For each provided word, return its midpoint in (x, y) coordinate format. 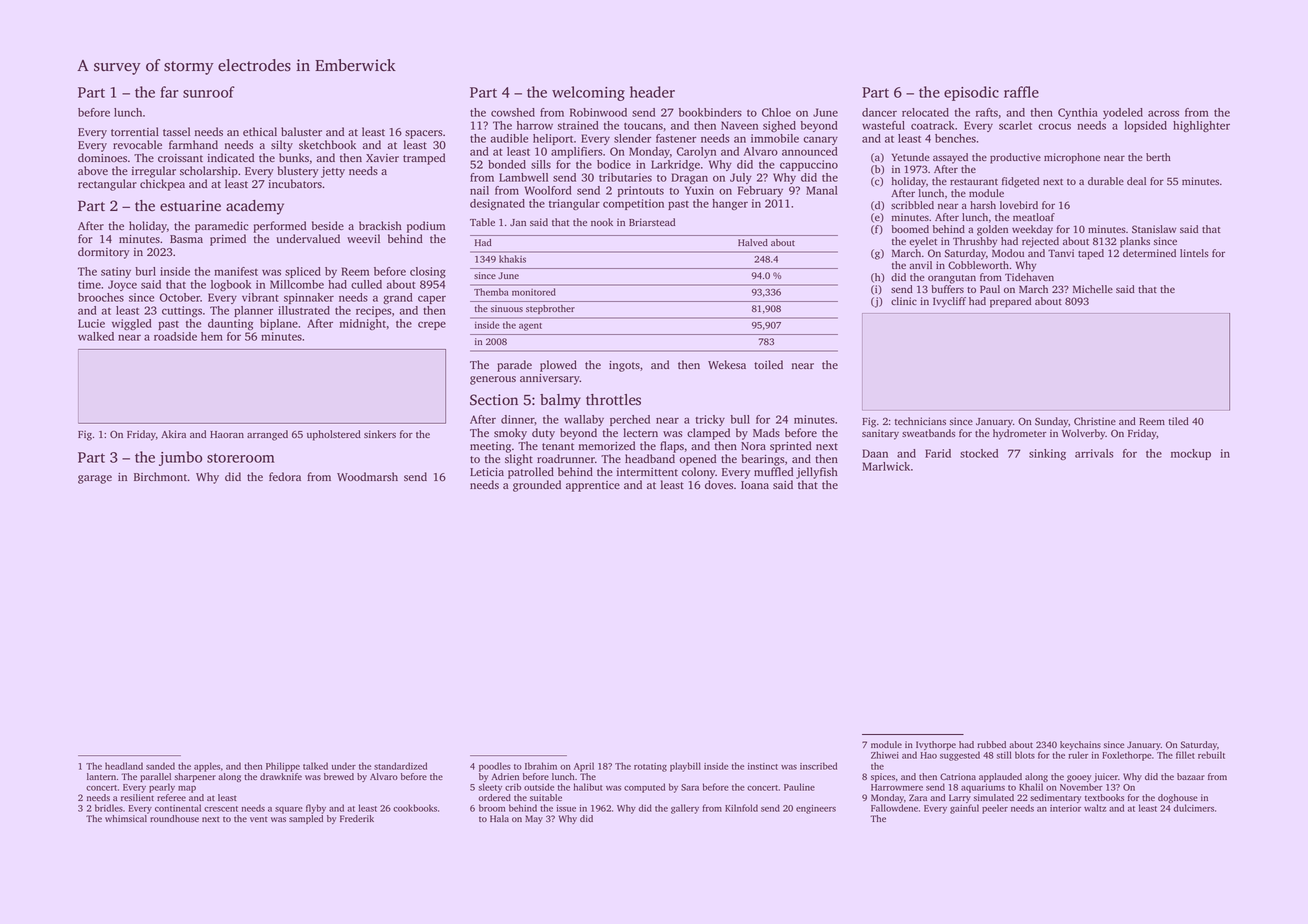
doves (719, 484)
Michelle (1093, 289)
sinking (1047, 454)
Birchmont (160, 476)
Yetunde (911, 157)
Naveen (739, 125)
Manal (822, 190)
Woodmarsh (367, 476)
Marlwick (886, 466)
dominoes (102, 157)
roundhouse (174, 818)
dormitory (104, 253)
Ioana (755, 485)
